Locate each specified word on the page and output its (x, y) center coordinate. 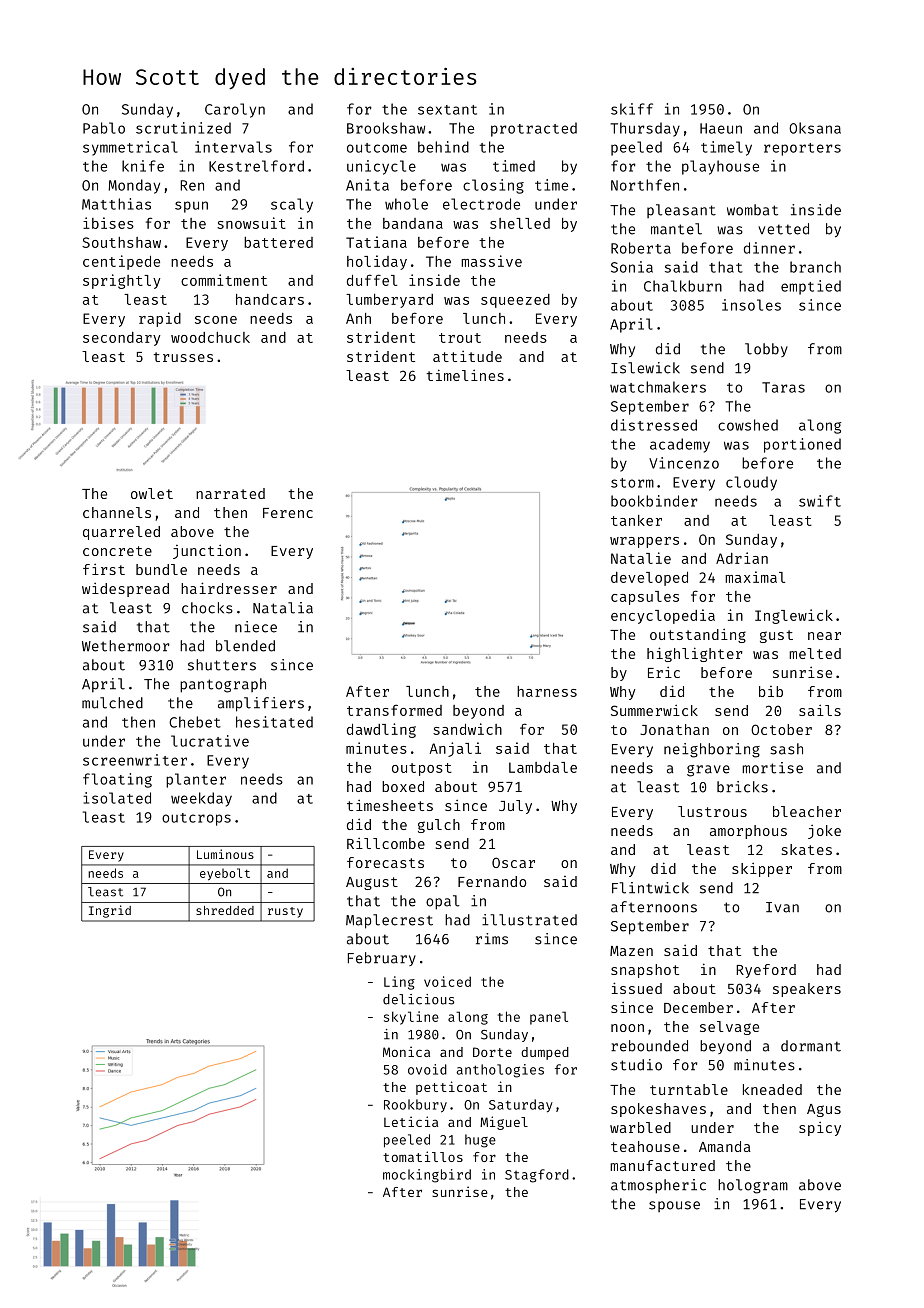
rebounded (649, 1046)
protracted (534, 129)
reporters (802, 149)
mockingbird (427, 1176)
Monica (406, 1051)
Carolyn (235, 110)
